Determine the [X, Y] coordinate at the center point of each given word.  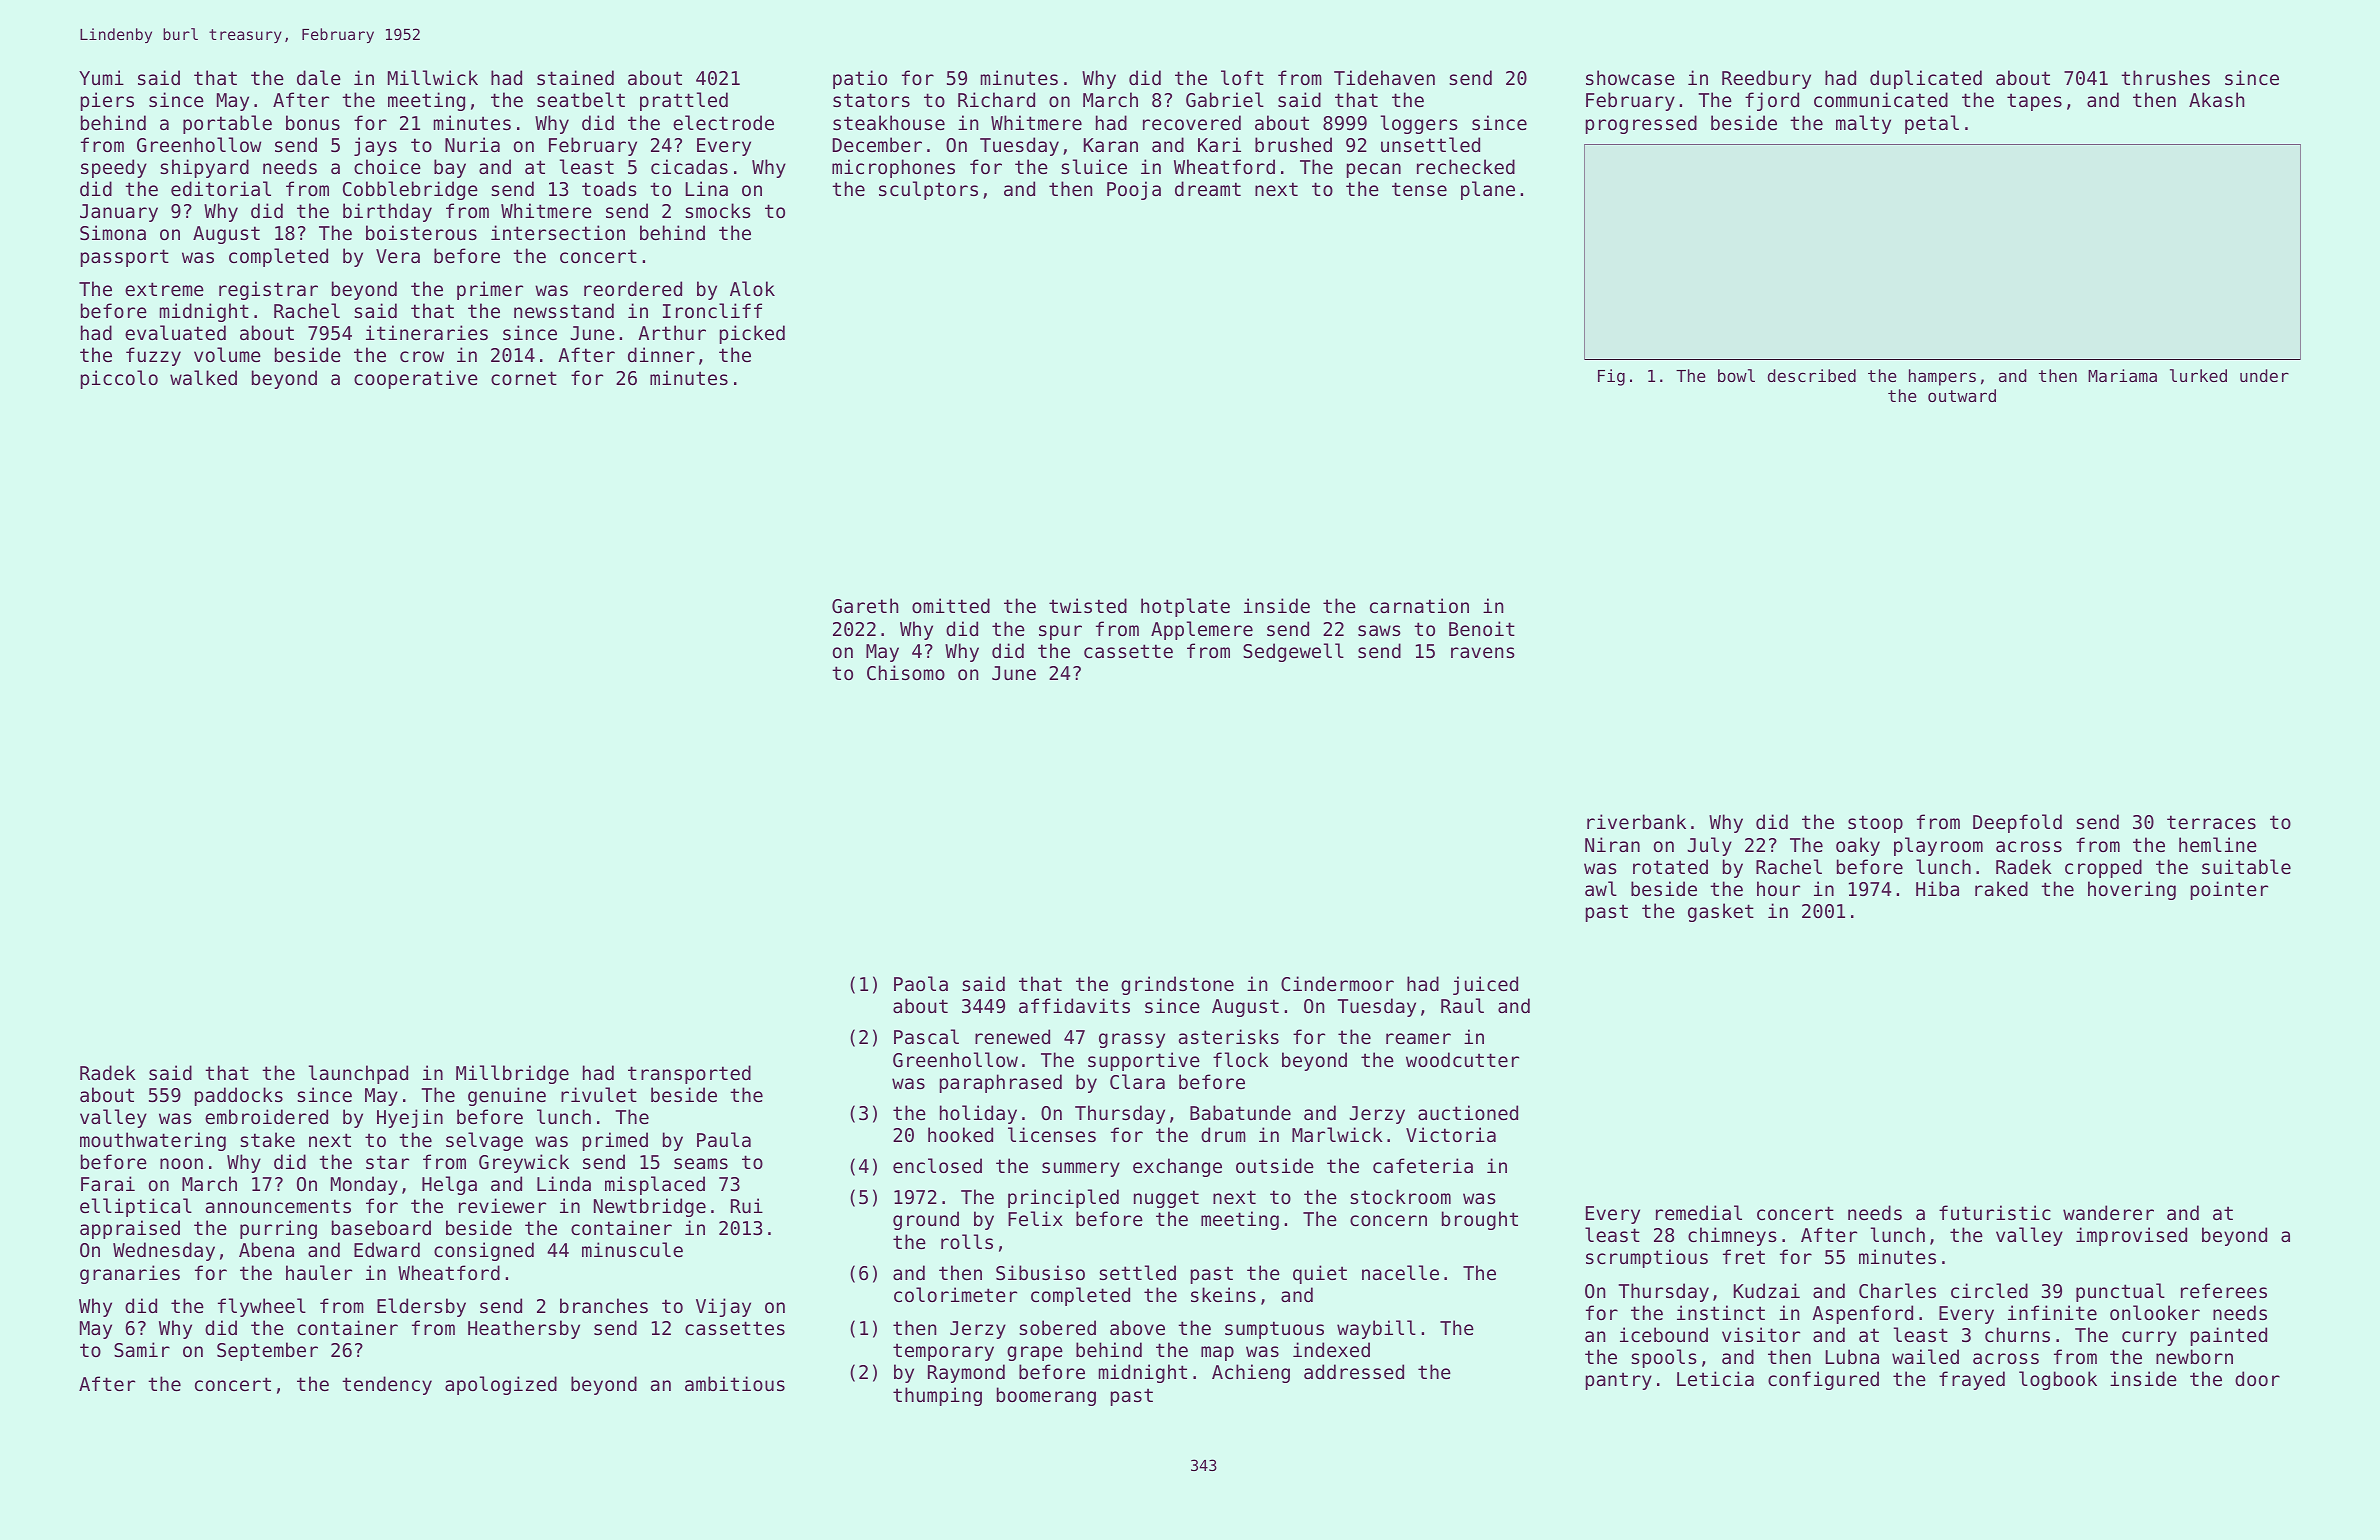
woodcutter [1462, 1059]
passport [125, 258]
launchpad [358, 1074]
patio [860, 79]
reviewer [502, 1205]
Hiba [1937, 888]
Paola [921, 983]
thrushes [2165, 77]
